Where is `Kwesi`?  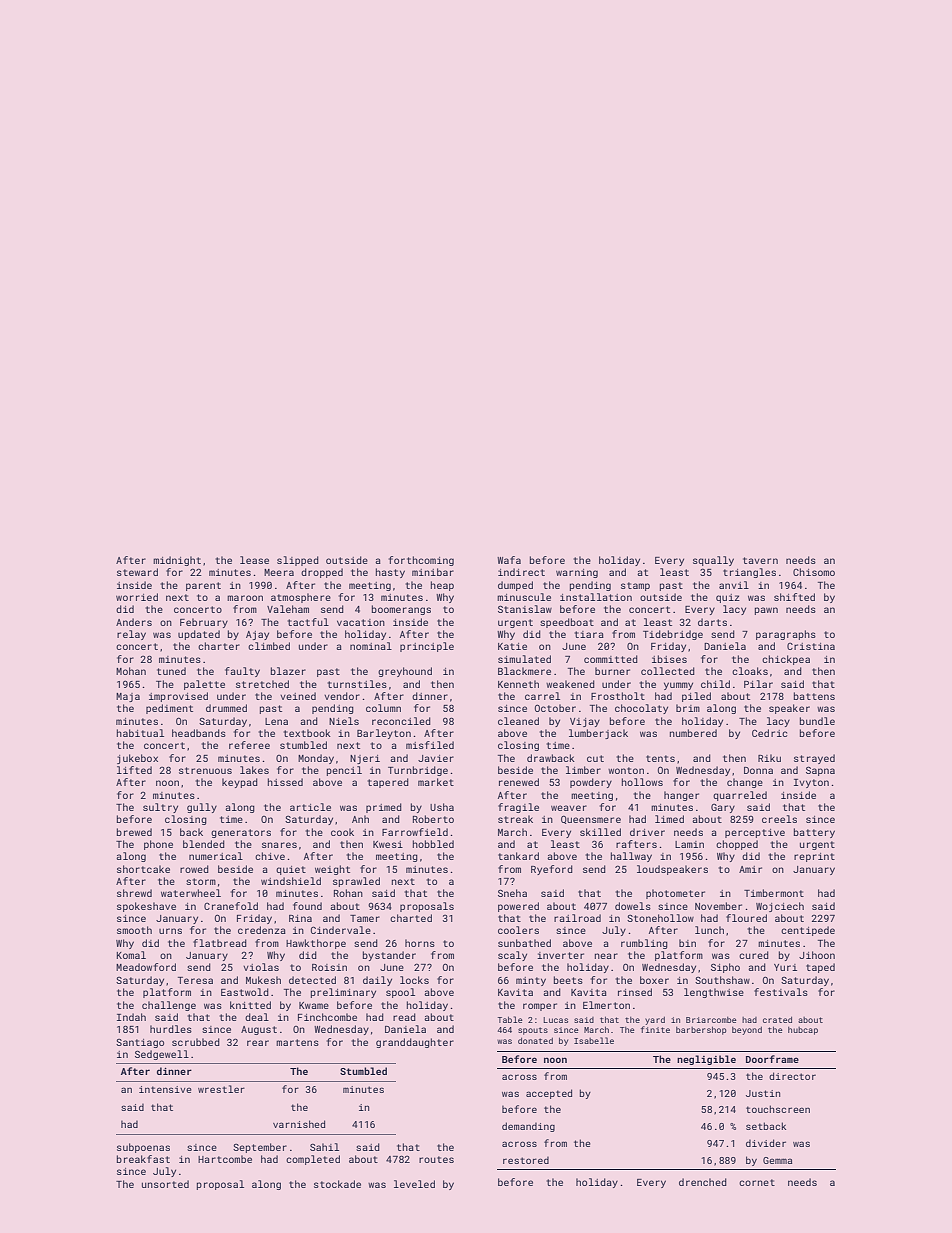 Kwesi is located at coordinates (388, 844).
